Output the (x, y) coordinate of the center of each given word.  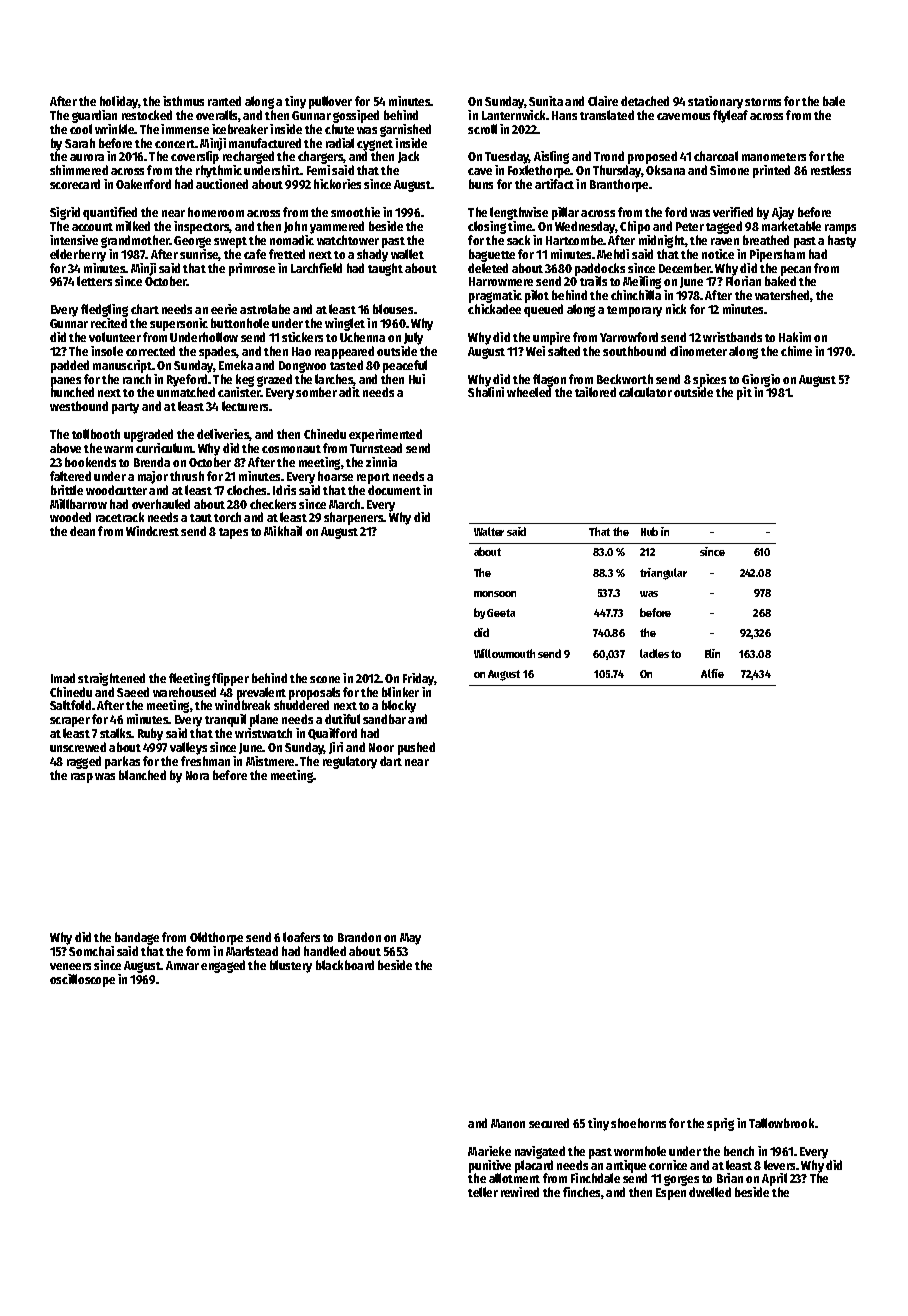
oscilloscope (82, 980)
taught (385, 269)
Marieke (489, 1151)
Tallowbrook (781, 1123)
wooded (70, 517)
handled (325, 951)
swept (230, 242)
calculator (645, 392)
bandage (137, 938)
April (774, 1180)
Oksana (665, 170)
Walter (489, 531)
